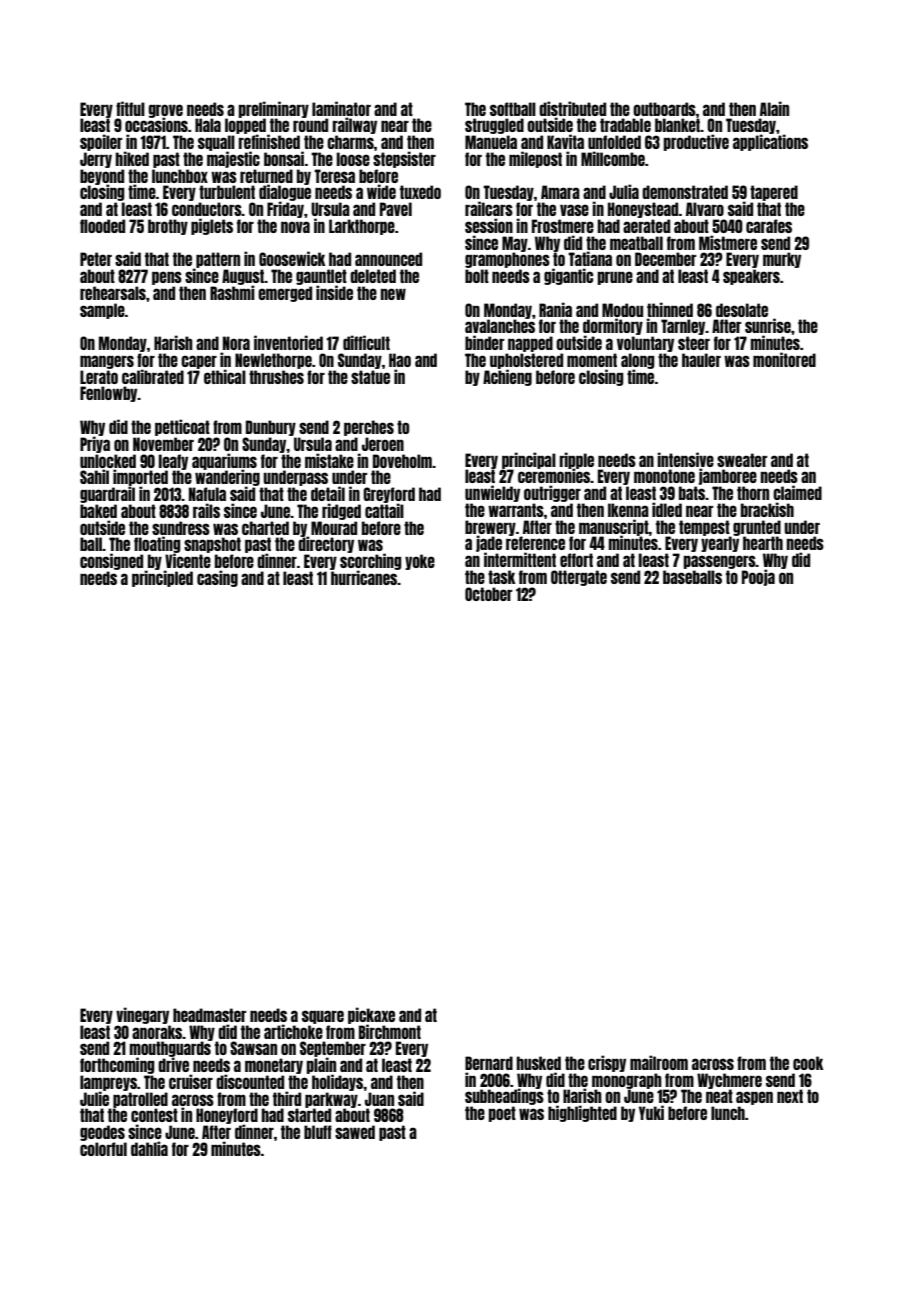 The height and width of the screenshot is (1316, 908). What do you see at coordinates (664, 109) in the screenshot?
I see `outboards` at bounding box center [664, 109].
